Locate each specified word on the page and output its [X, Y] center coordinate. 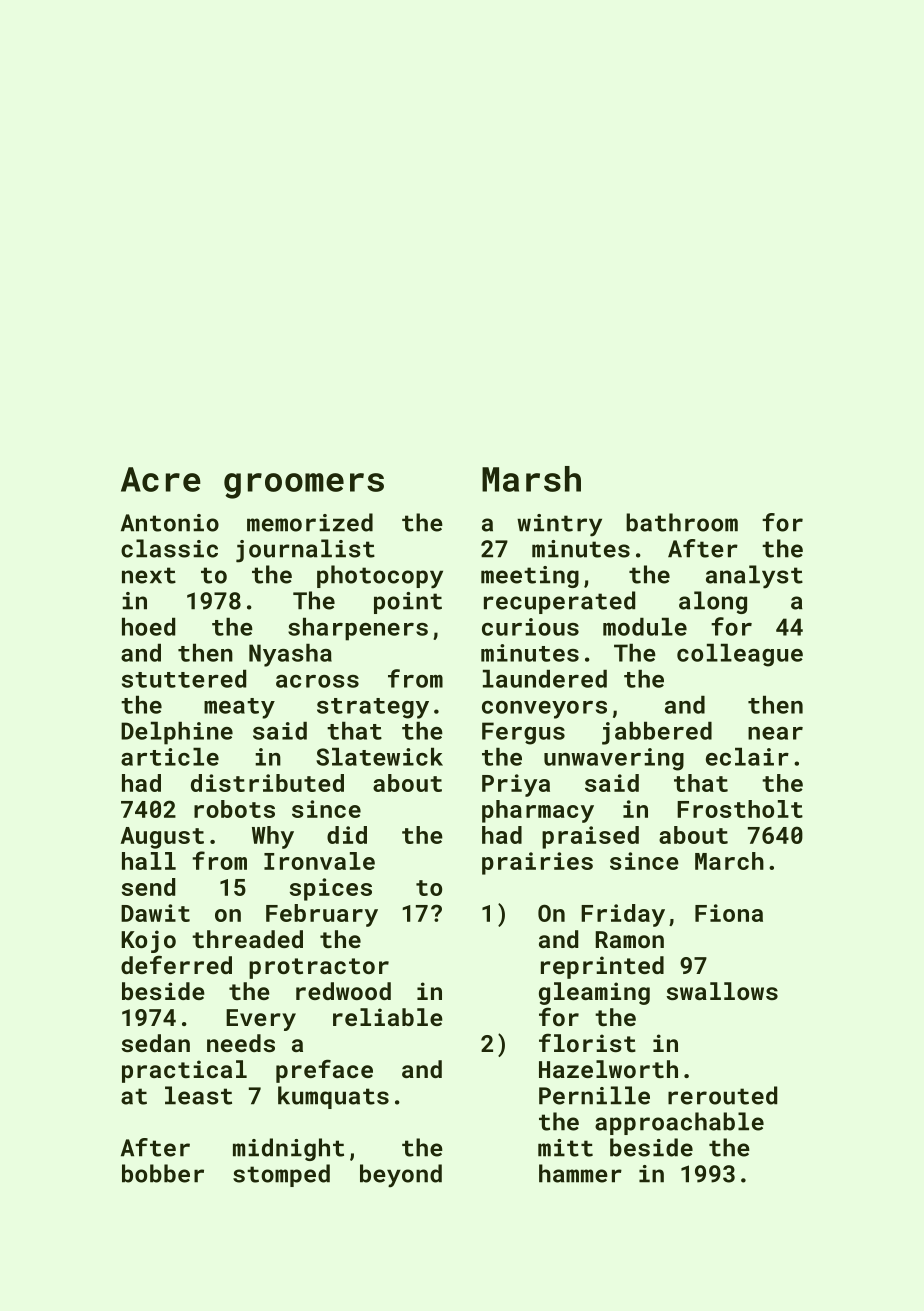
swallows [722, 991]
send [148, 887]
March [729, 861]
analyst [754, 577]
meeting [530, 577]
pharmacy [538, 811]
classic [169, 548]
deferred [176, 964]
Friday [623, 915]
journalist [305, 551]
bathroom [682, 522]
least [198, 1095]
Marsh [531, 479]
